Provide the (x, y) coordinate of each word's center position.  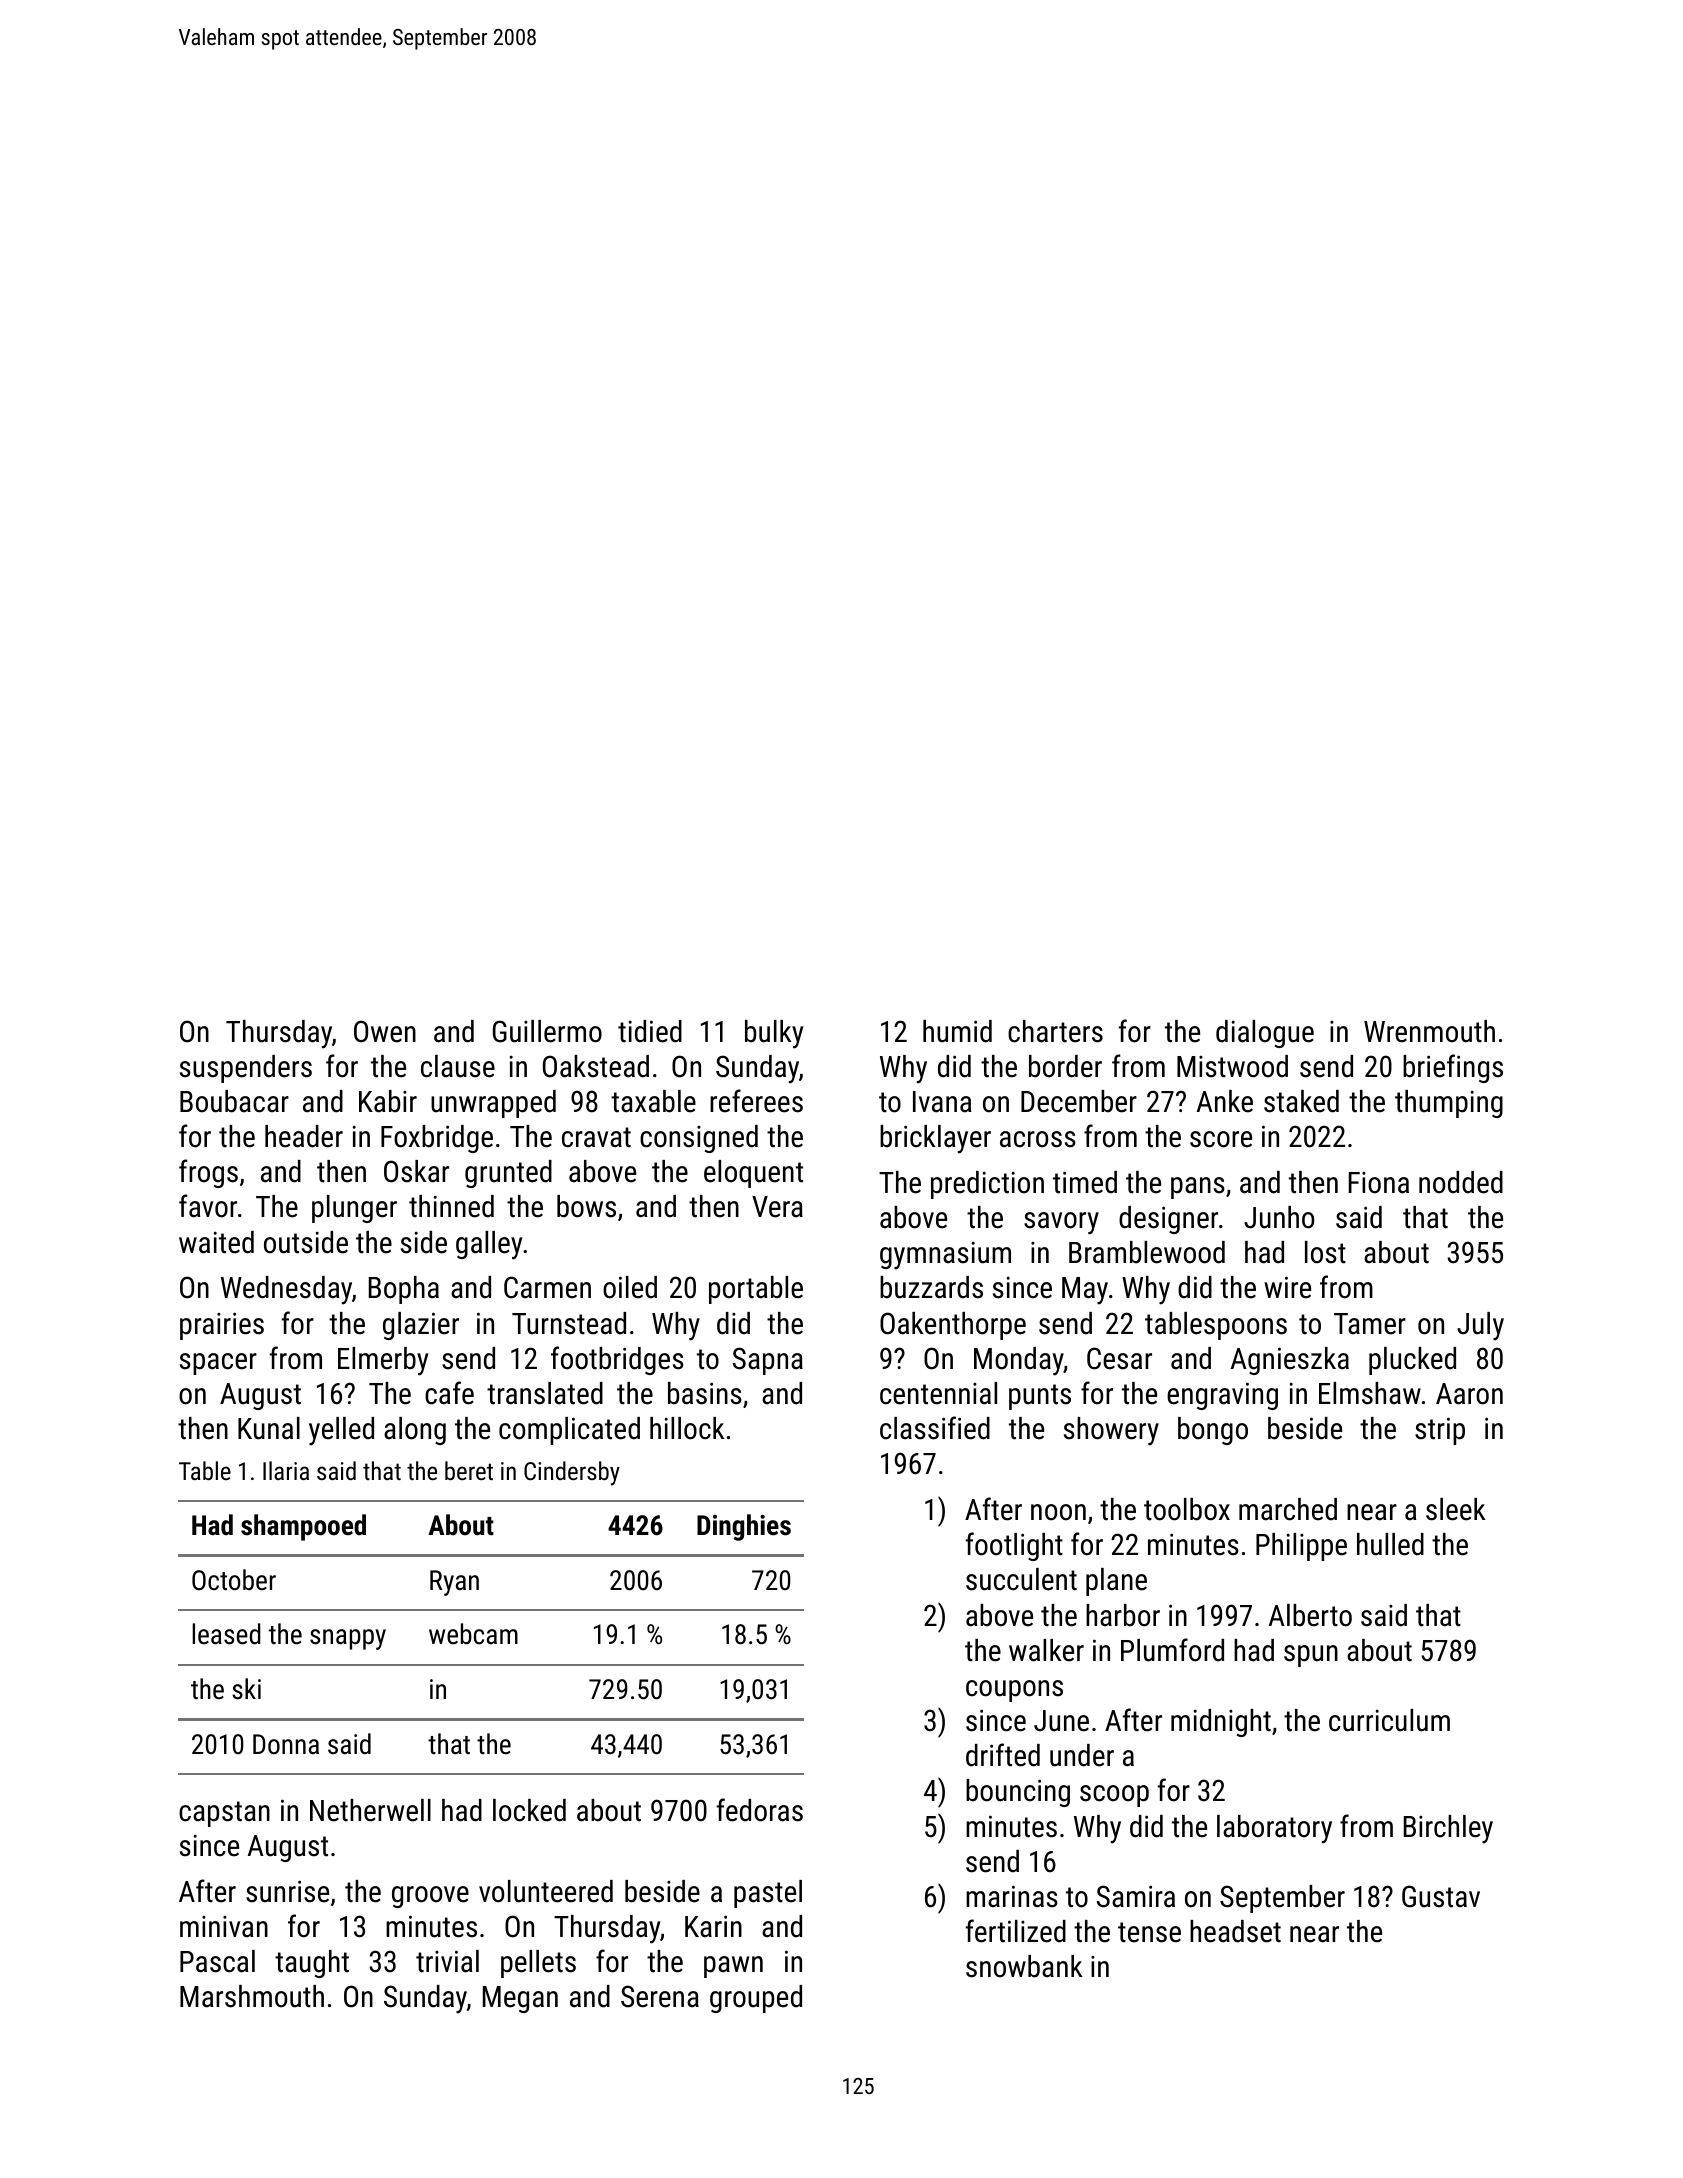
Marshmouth (252, 1996)
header (304, 1136)
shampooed (303, 1527)
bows (586, 1206)
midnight (1221, 1723)
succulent (1021, 1579)
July (1480, 1326)
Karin (713, 1926)
